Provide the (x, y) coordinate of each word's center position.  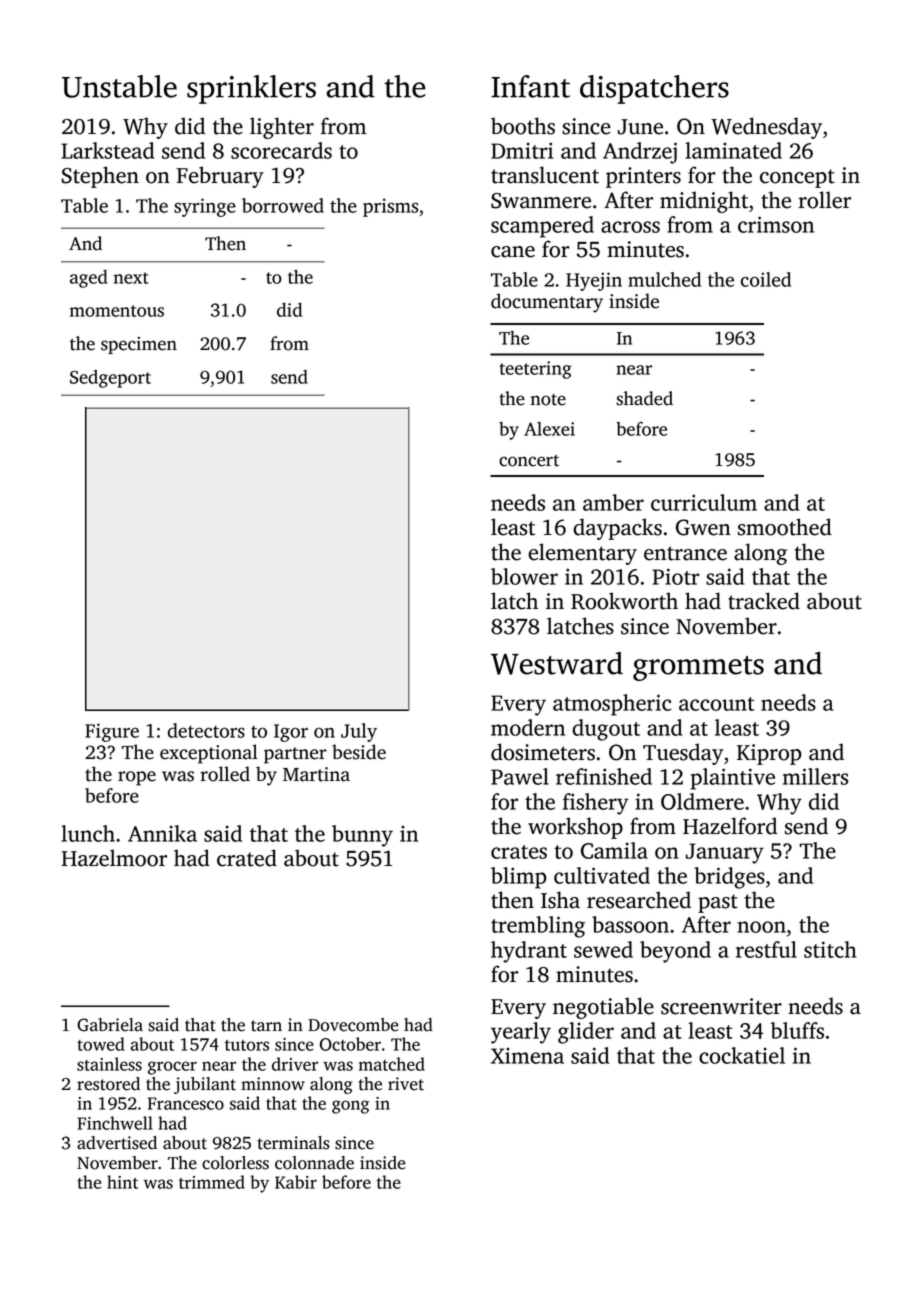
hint (122, 1182)
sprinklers (251, 89)
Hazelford (730, 826)
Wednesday (766, 128)
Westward (557, 663)
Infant (530, 86)
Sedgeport (110, 379)
